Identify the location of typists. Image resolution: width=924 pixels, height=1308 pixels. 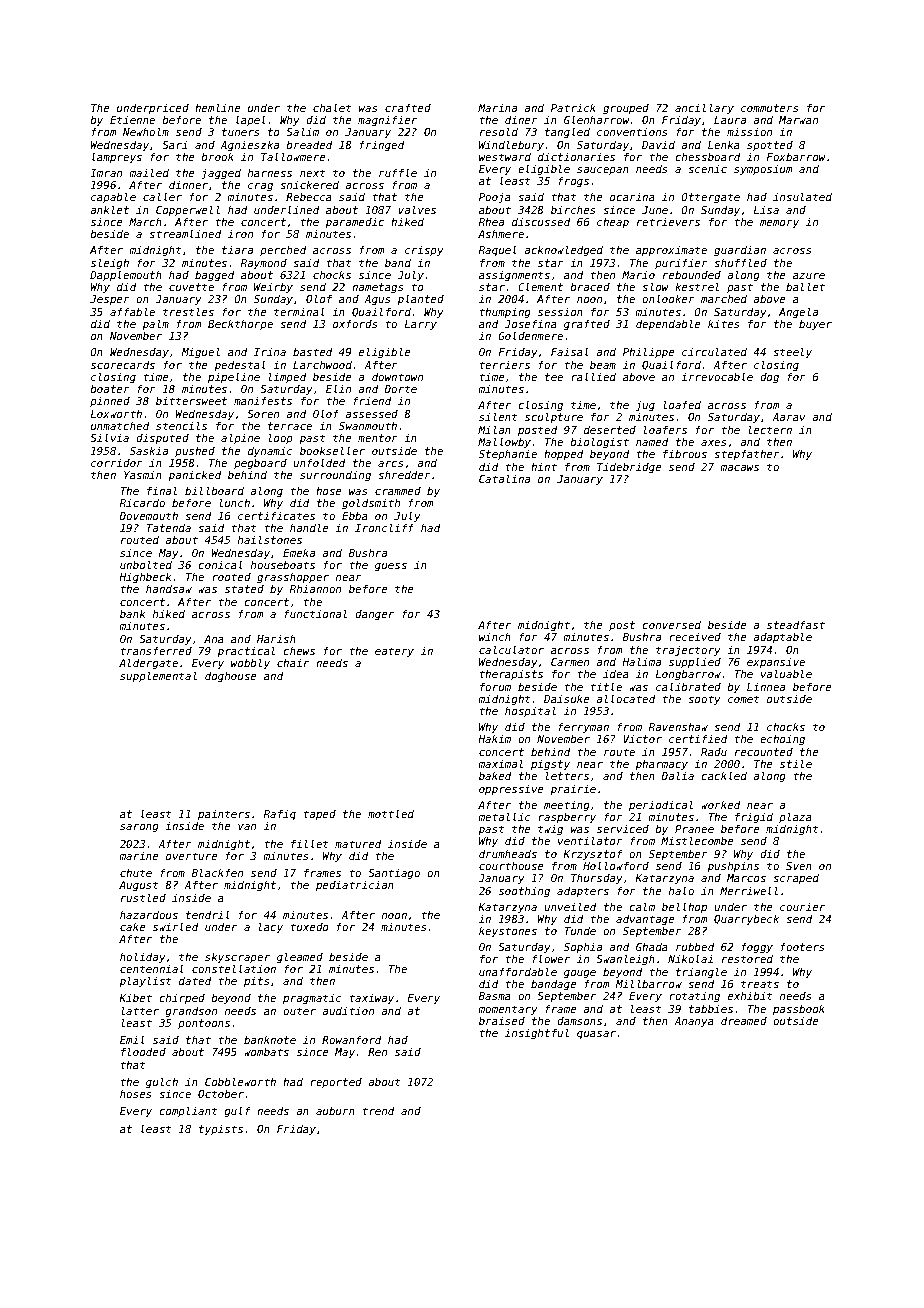
(221, 1130).
